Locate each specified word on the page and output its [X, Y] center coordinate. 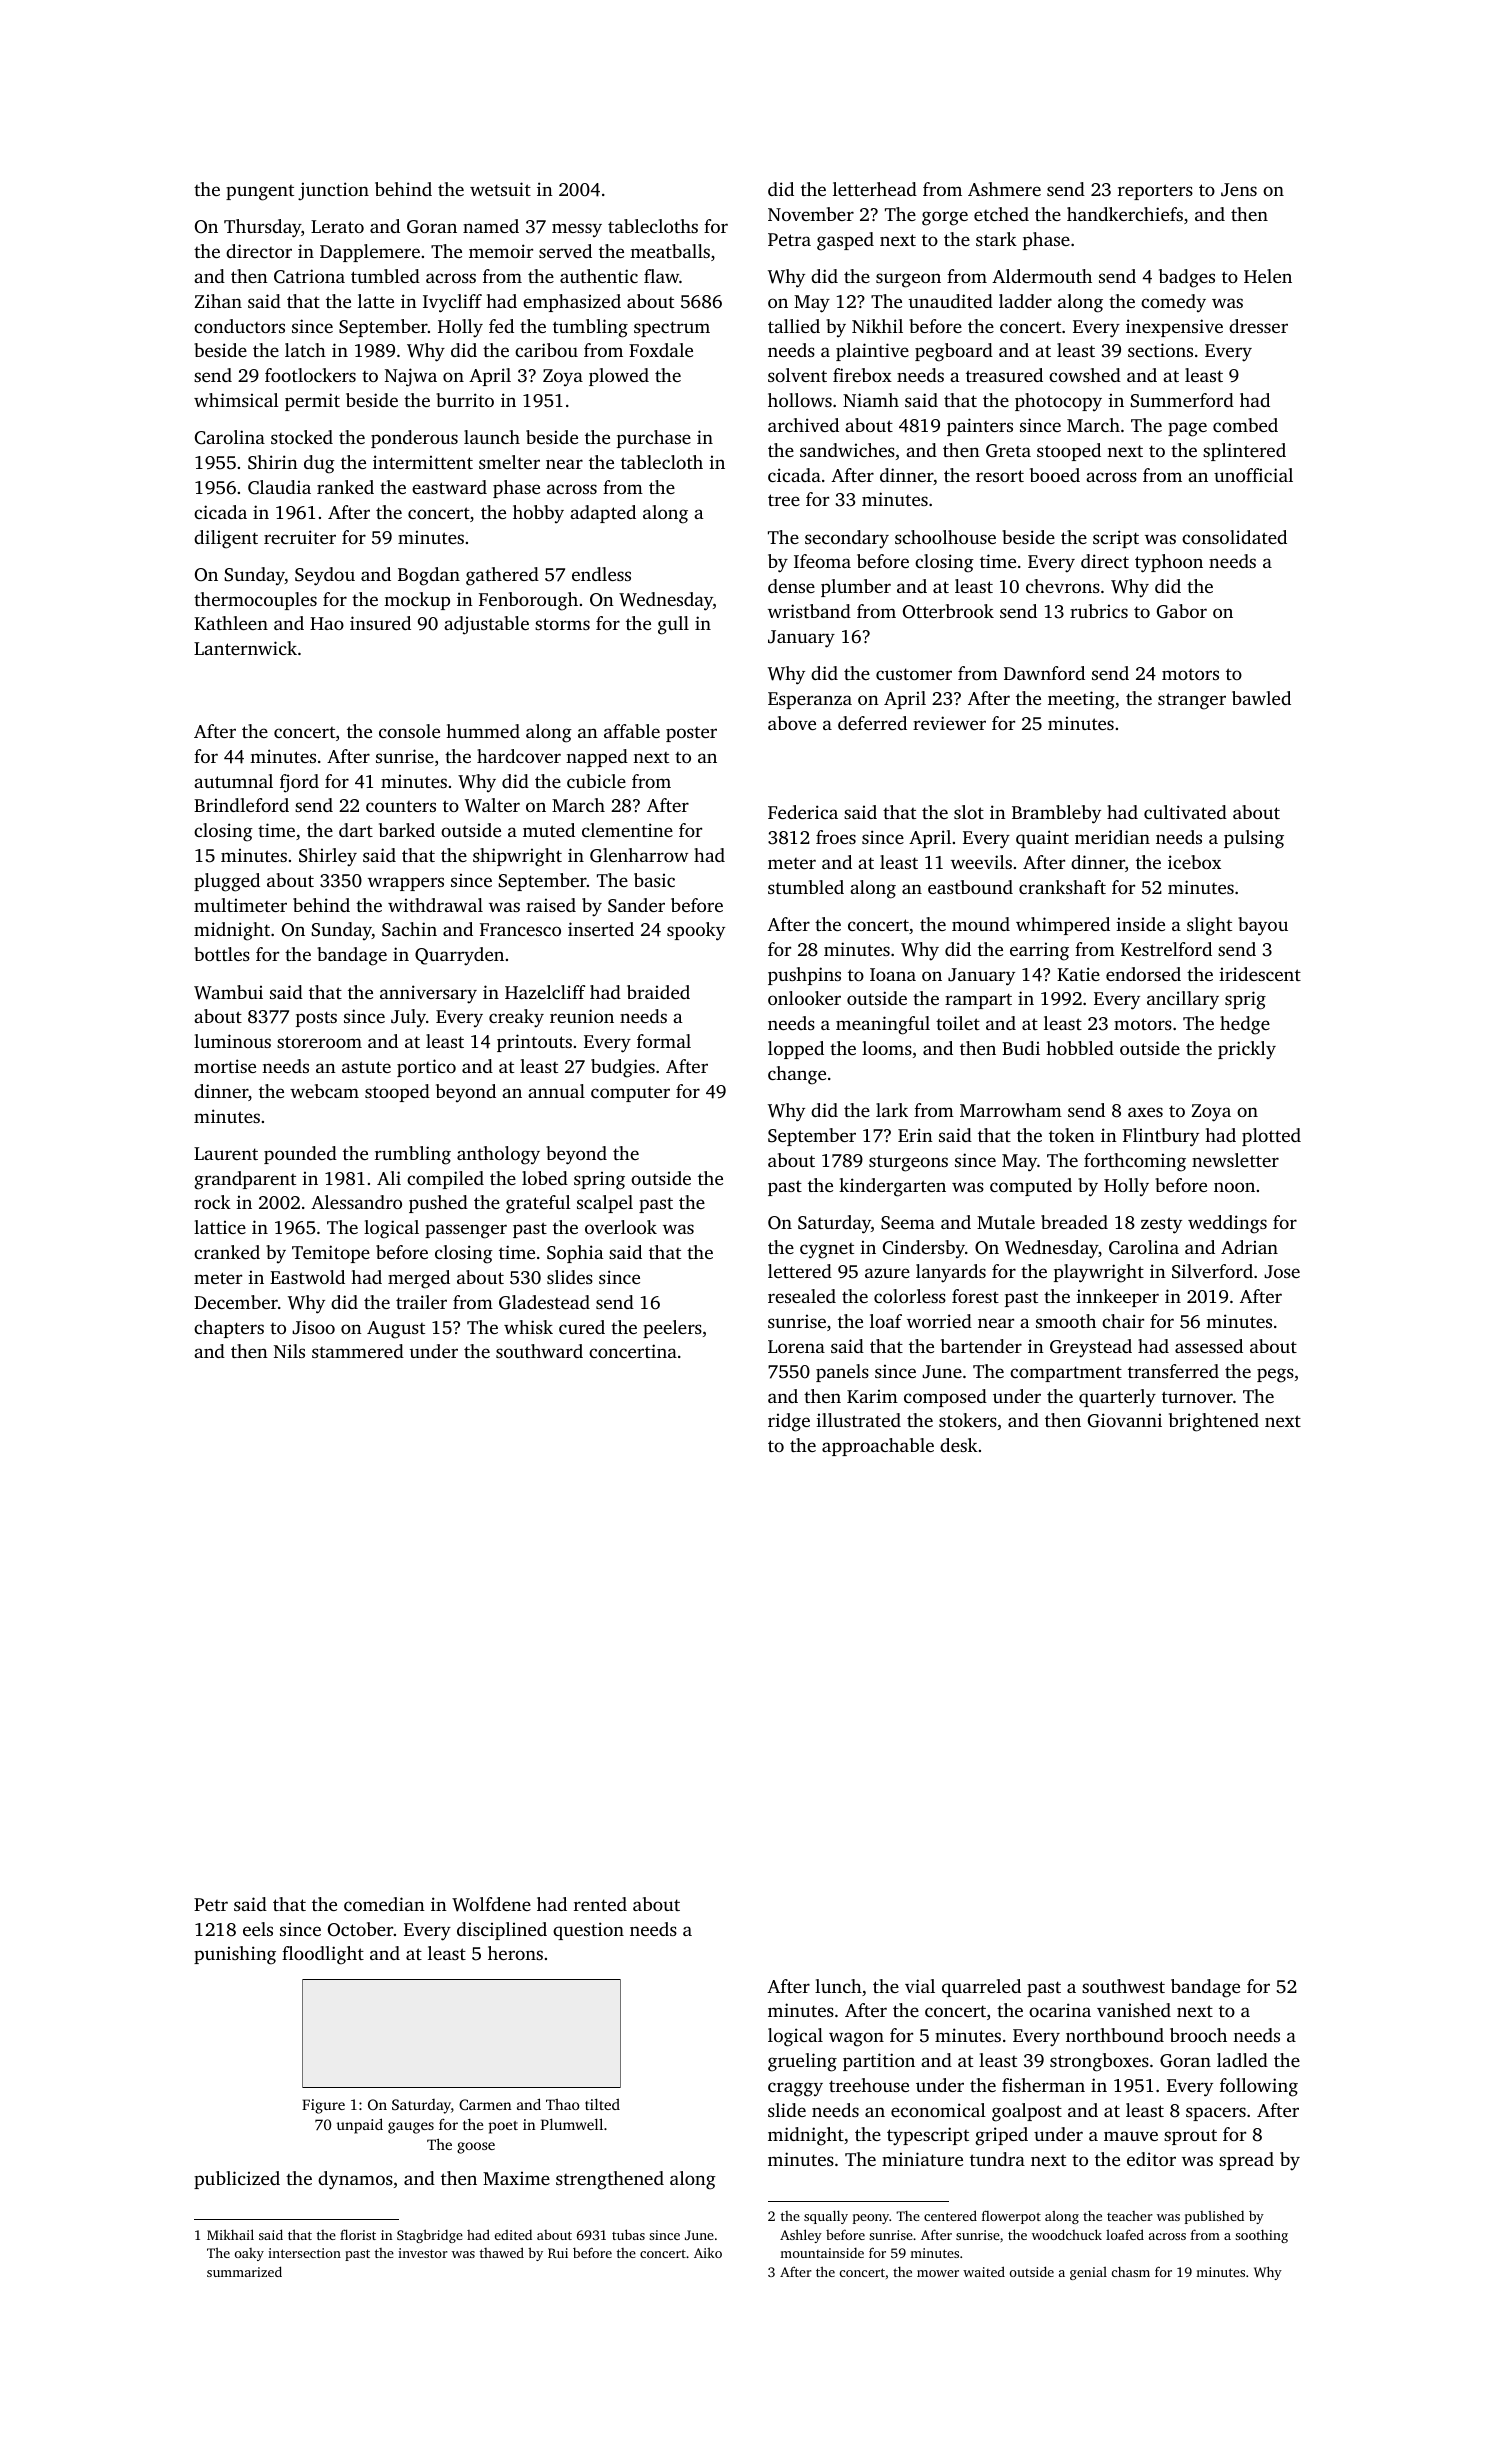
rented [600, 1904]
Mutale [1006, 1222]
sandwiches [847, 450]
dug [319, 464]
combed [1245, 425]
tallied [794, 326]
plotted [1271, 1137]
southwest [1123, 1986]
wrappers [406, 884]
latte [376, 301]
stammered [358, 1351]
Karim [872, 1396]
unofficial [1253, 475]
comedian [384, 1904]
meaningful [883, 1025]
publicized [237, 2180]
